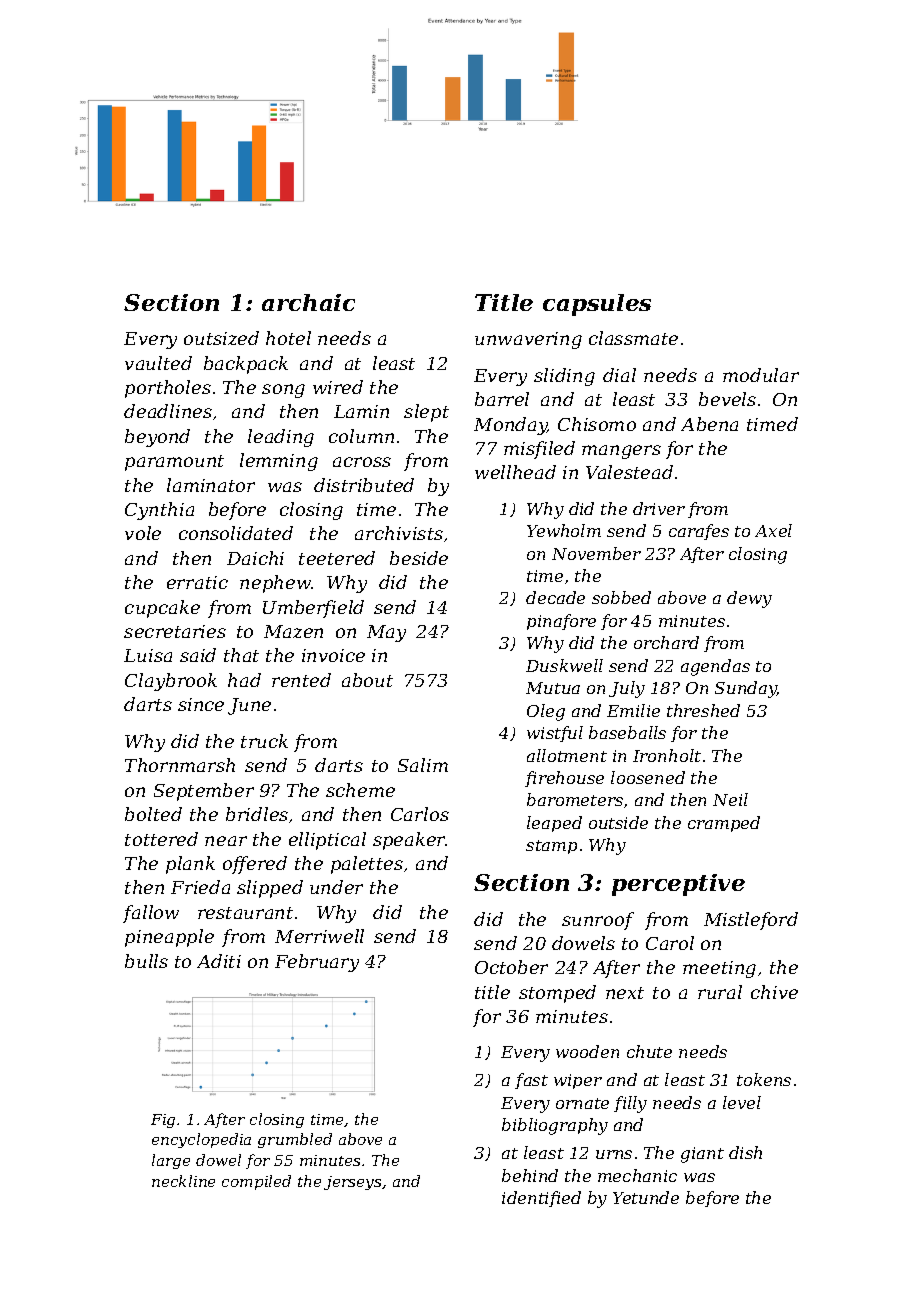 The height and width of the screenshot is (1314, 924). I want to click on neckline, so click(183, 1181).
